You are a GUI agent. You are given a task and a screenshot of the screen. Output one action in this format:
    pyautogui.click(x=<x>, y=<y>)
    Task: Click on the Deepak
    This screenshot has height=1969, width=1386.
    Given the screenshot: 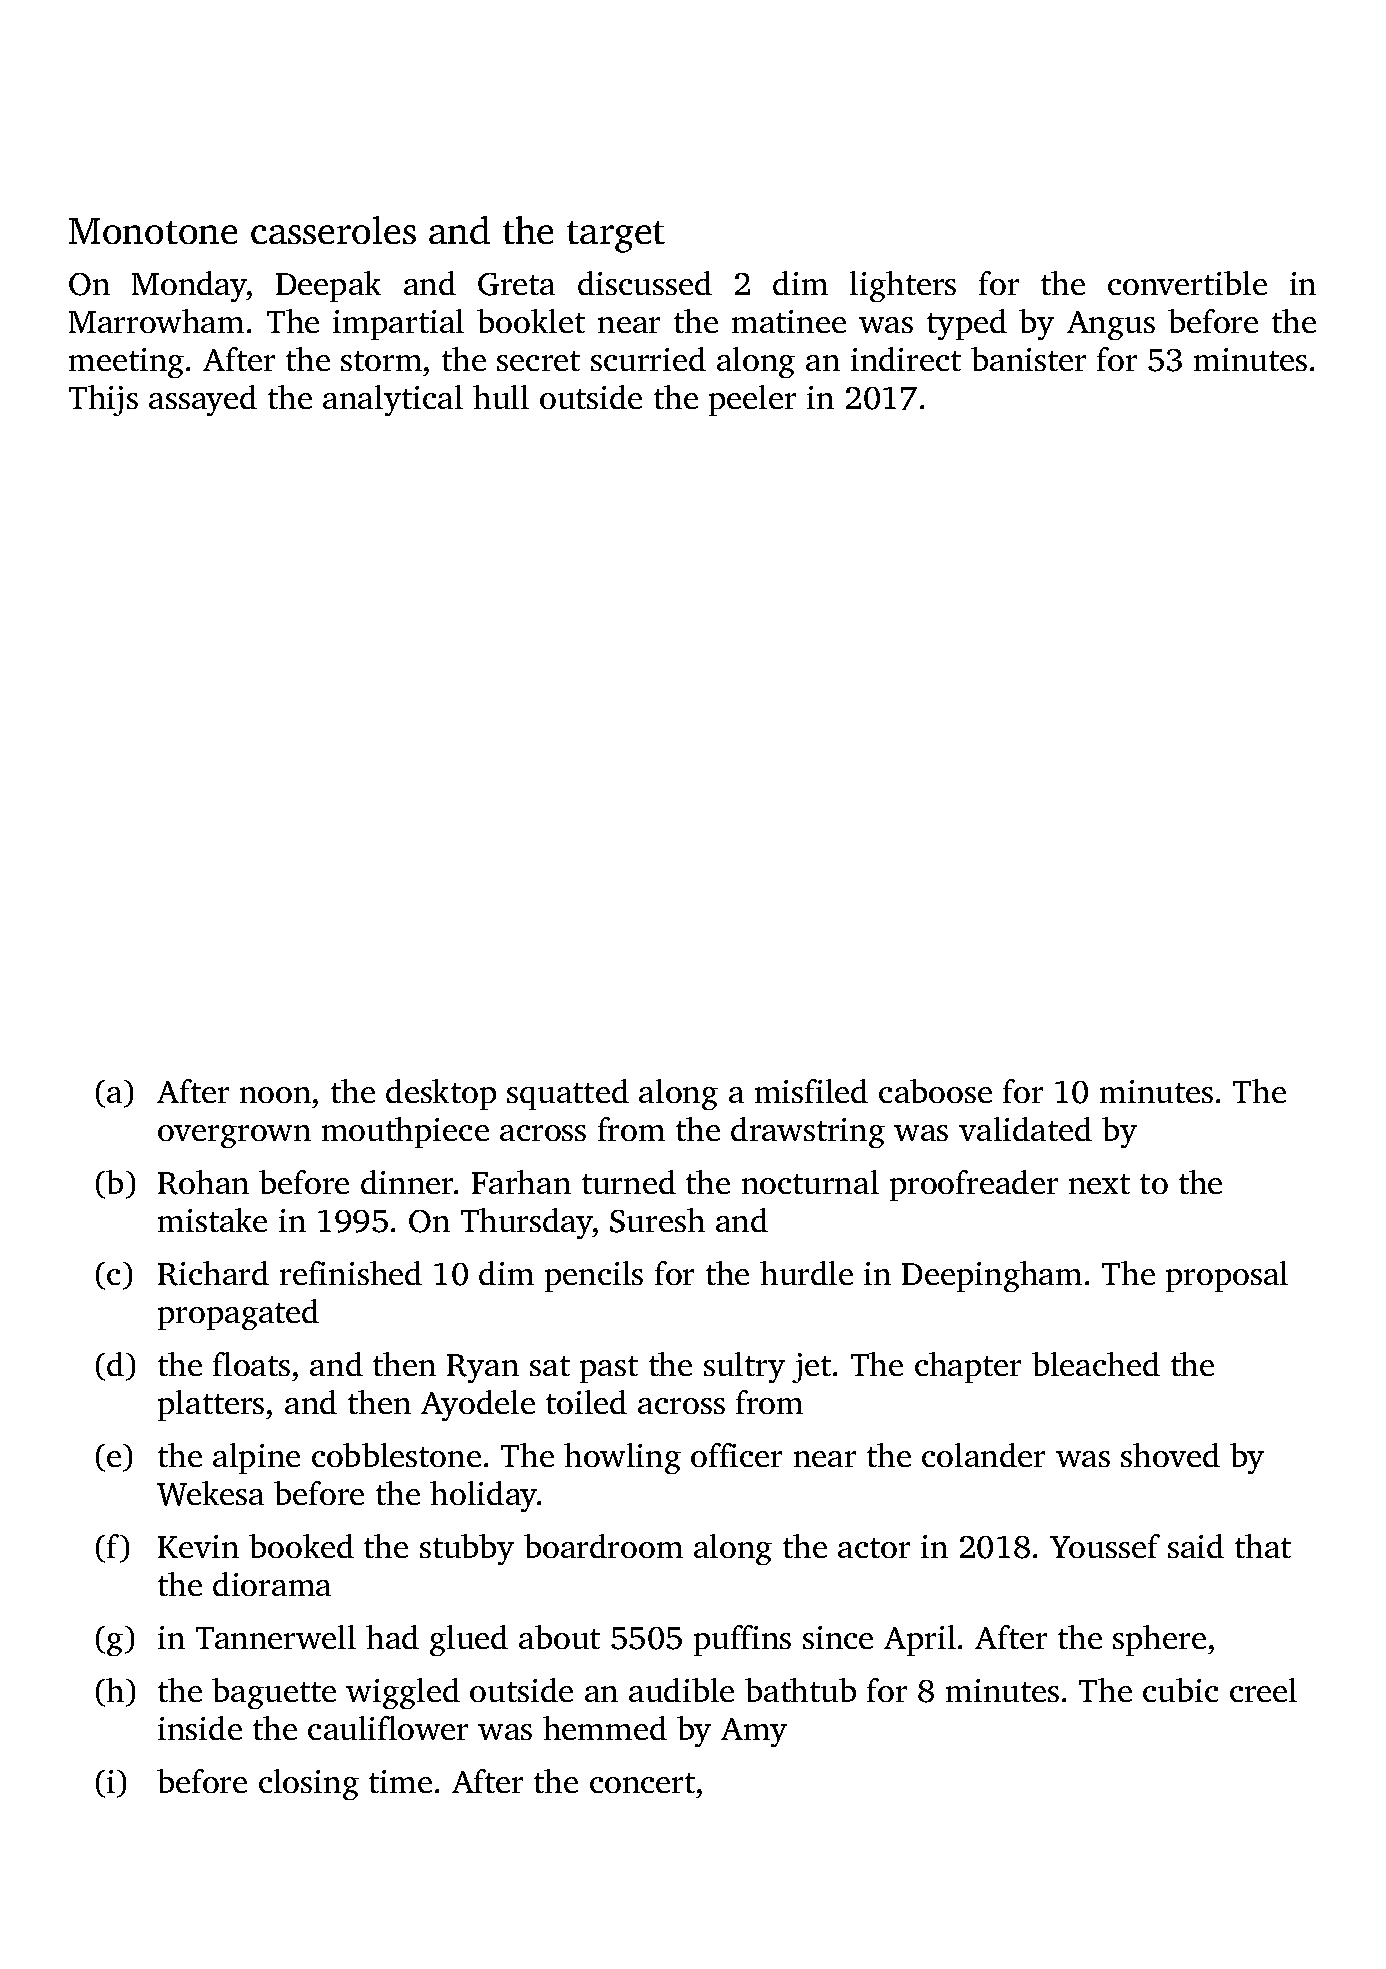 What is the action you would take?
    pyautogui.click(x=328, y=286)
